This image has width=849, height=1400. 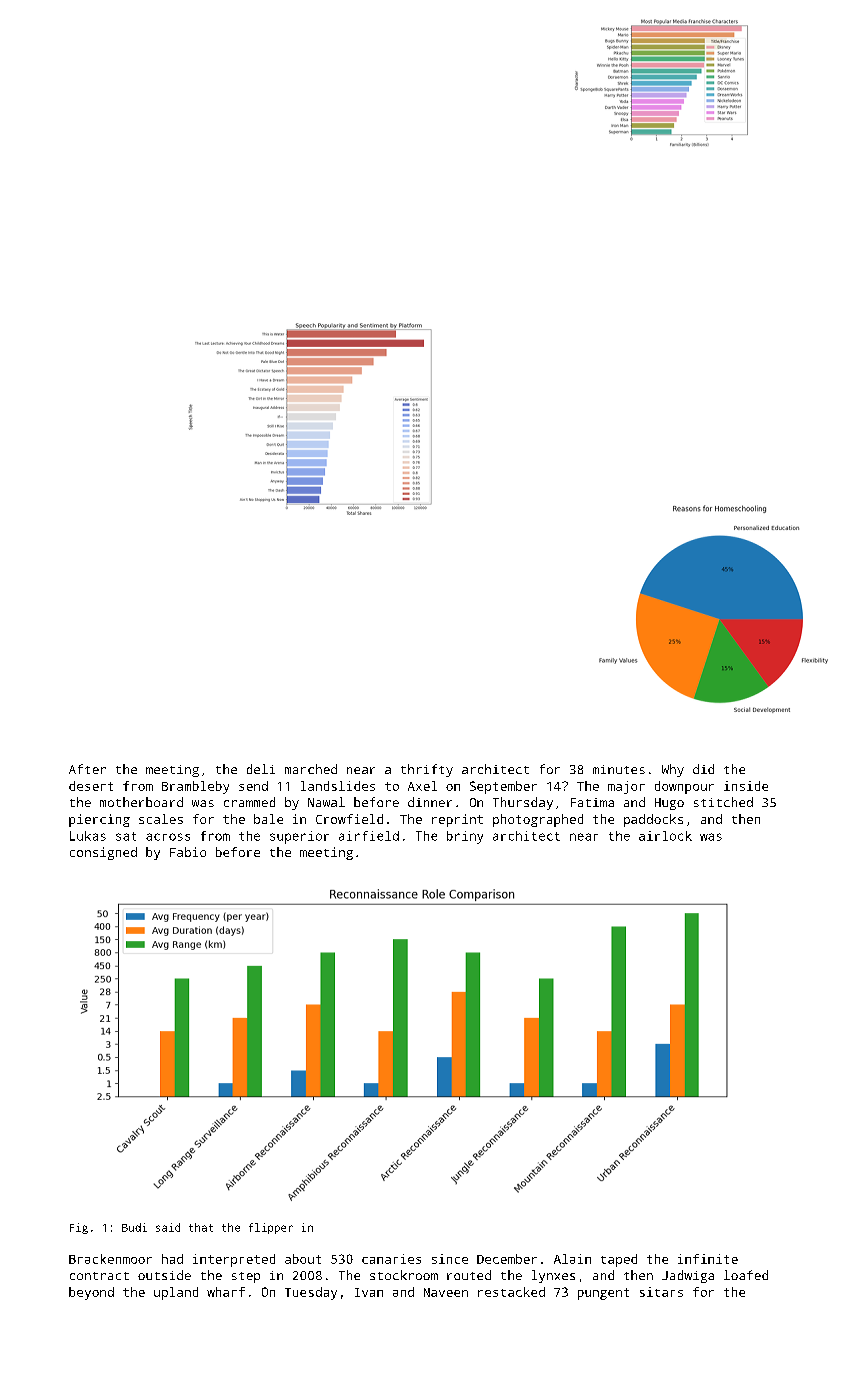 What do you see at coordinates (176, 1293) in the image?
I see `upland` at bounding box center [176, 1293].
